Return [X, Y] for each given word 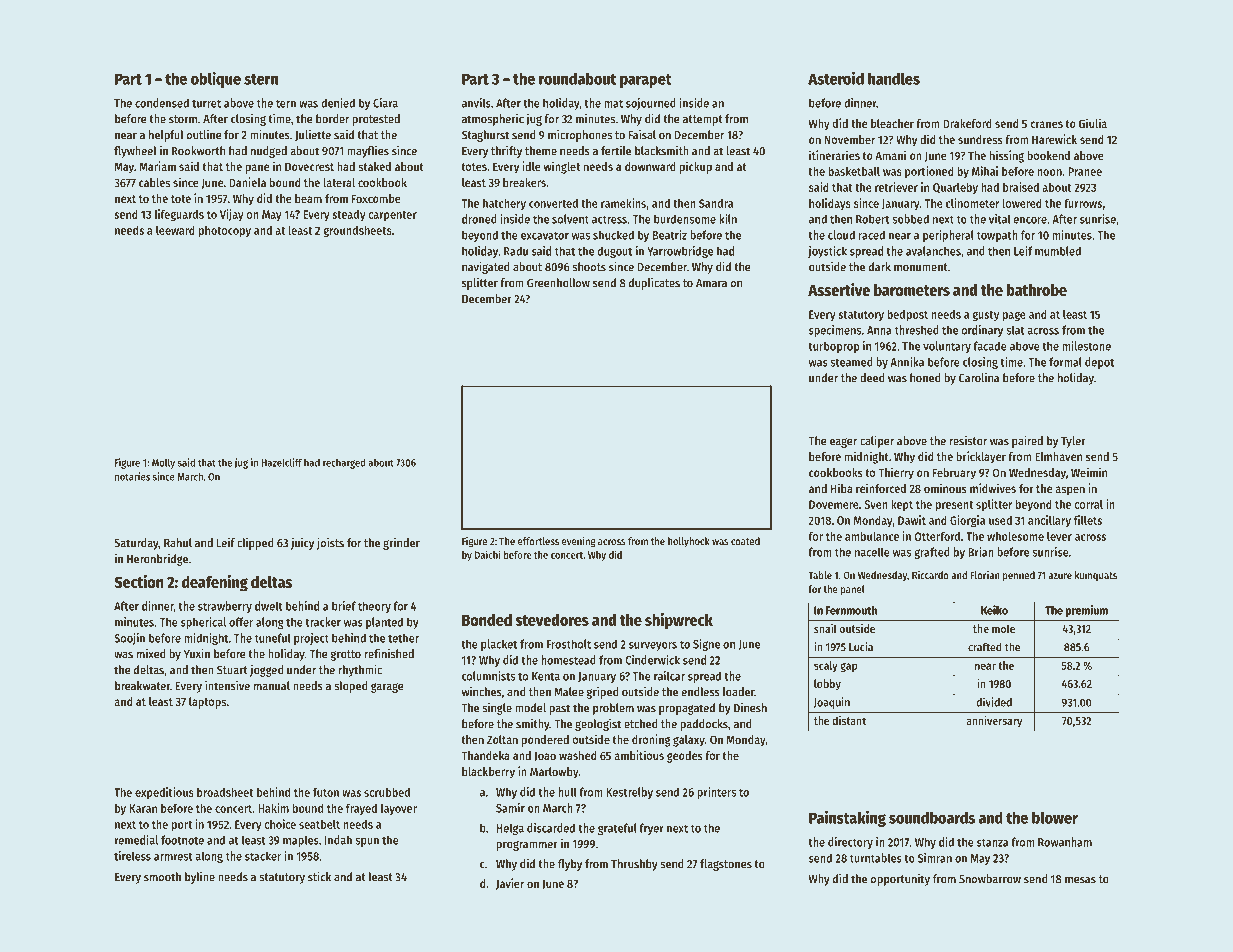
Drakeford [967, 123]
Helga [510, 829]
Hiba [842, 488]
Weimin [1089, 472]
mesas [1080, 880]
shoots [589, 267]
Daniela [247, 182]
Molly [163, 464]
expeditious [164, 793]
